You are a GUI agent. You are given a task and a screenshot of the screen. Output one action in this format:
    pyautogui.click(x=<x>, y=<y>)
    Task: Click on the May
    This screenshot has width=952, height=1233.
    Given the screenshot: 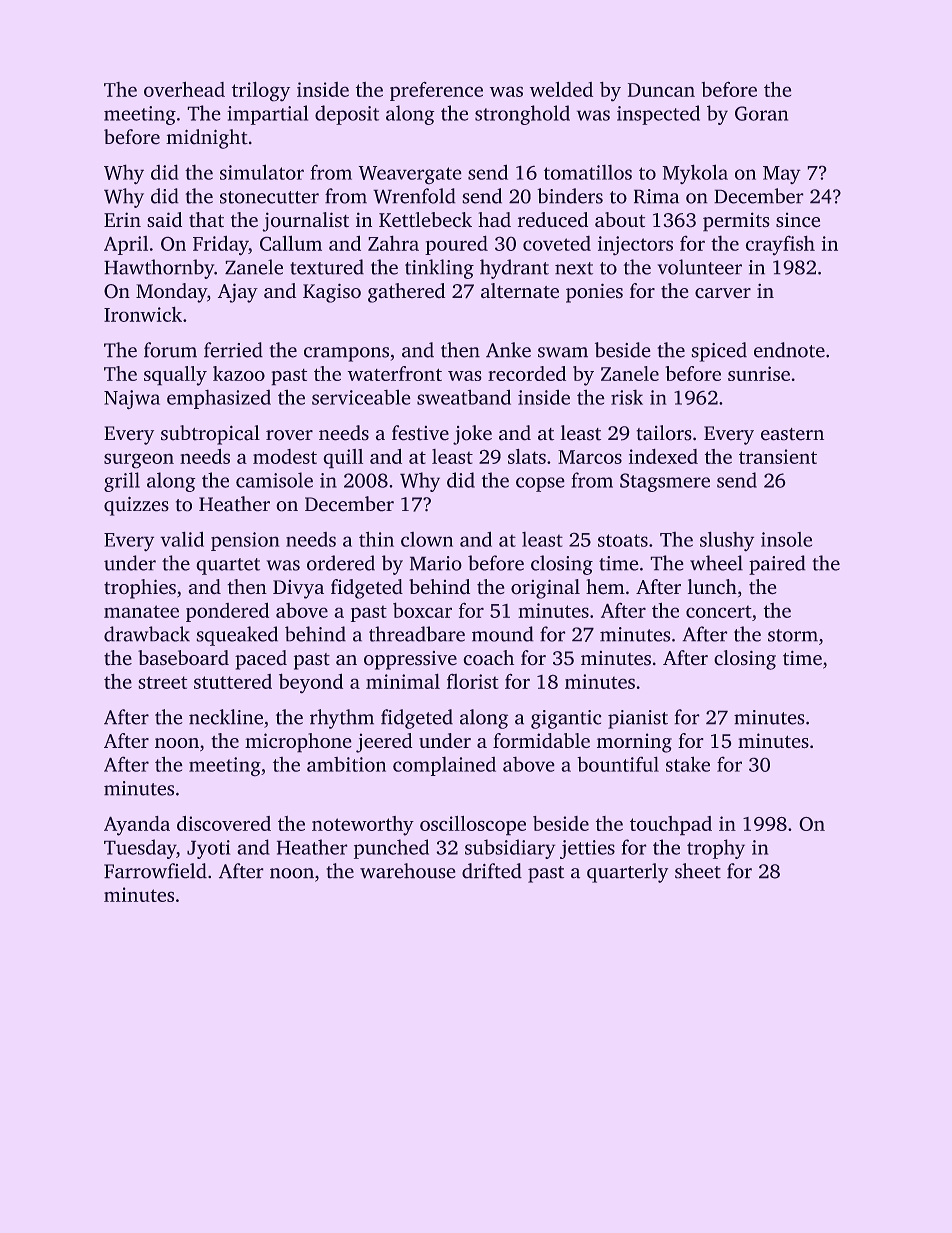 What is the action you would take?
    pyautogui.click(x=782, y=175)
